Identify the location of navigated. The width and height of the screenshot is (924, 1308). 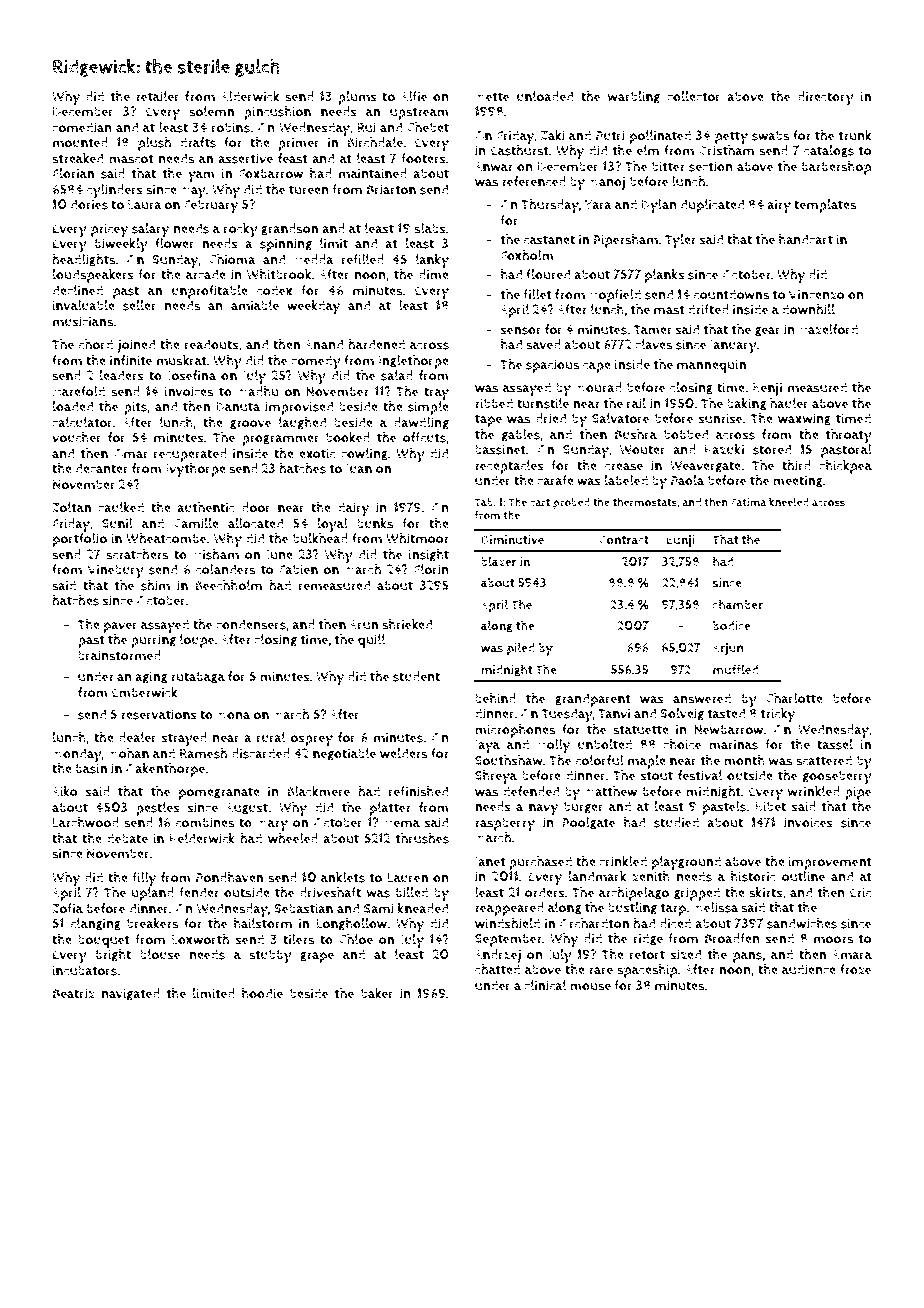
(131, 994).
